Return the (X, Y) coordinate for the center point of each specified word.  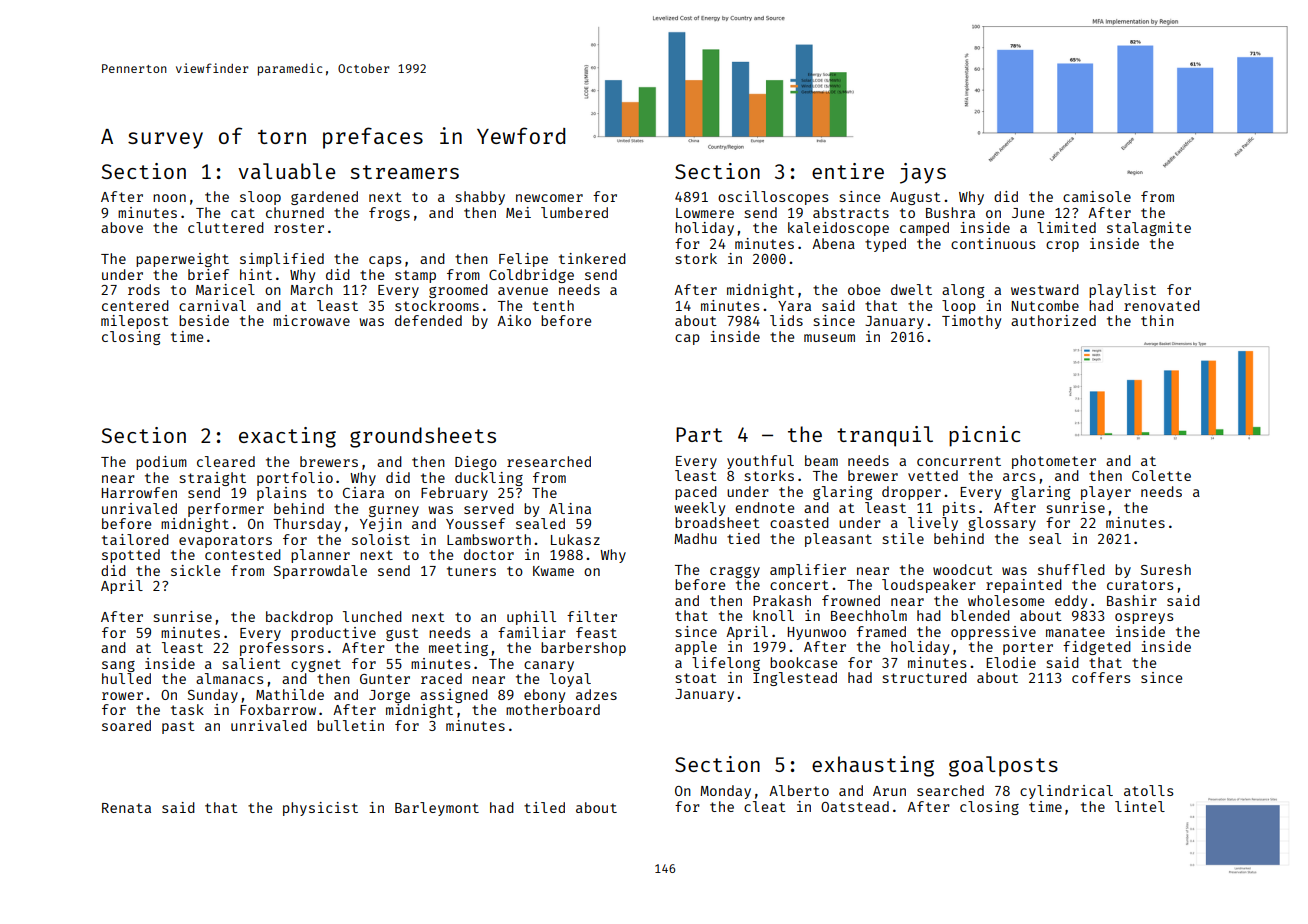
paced (696, 493)
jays (923, 173)
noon (169, 198)
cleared (226, 461)
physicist (320, 809)
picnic (984, 436)
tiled (544, 807)
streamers (404, 172)
